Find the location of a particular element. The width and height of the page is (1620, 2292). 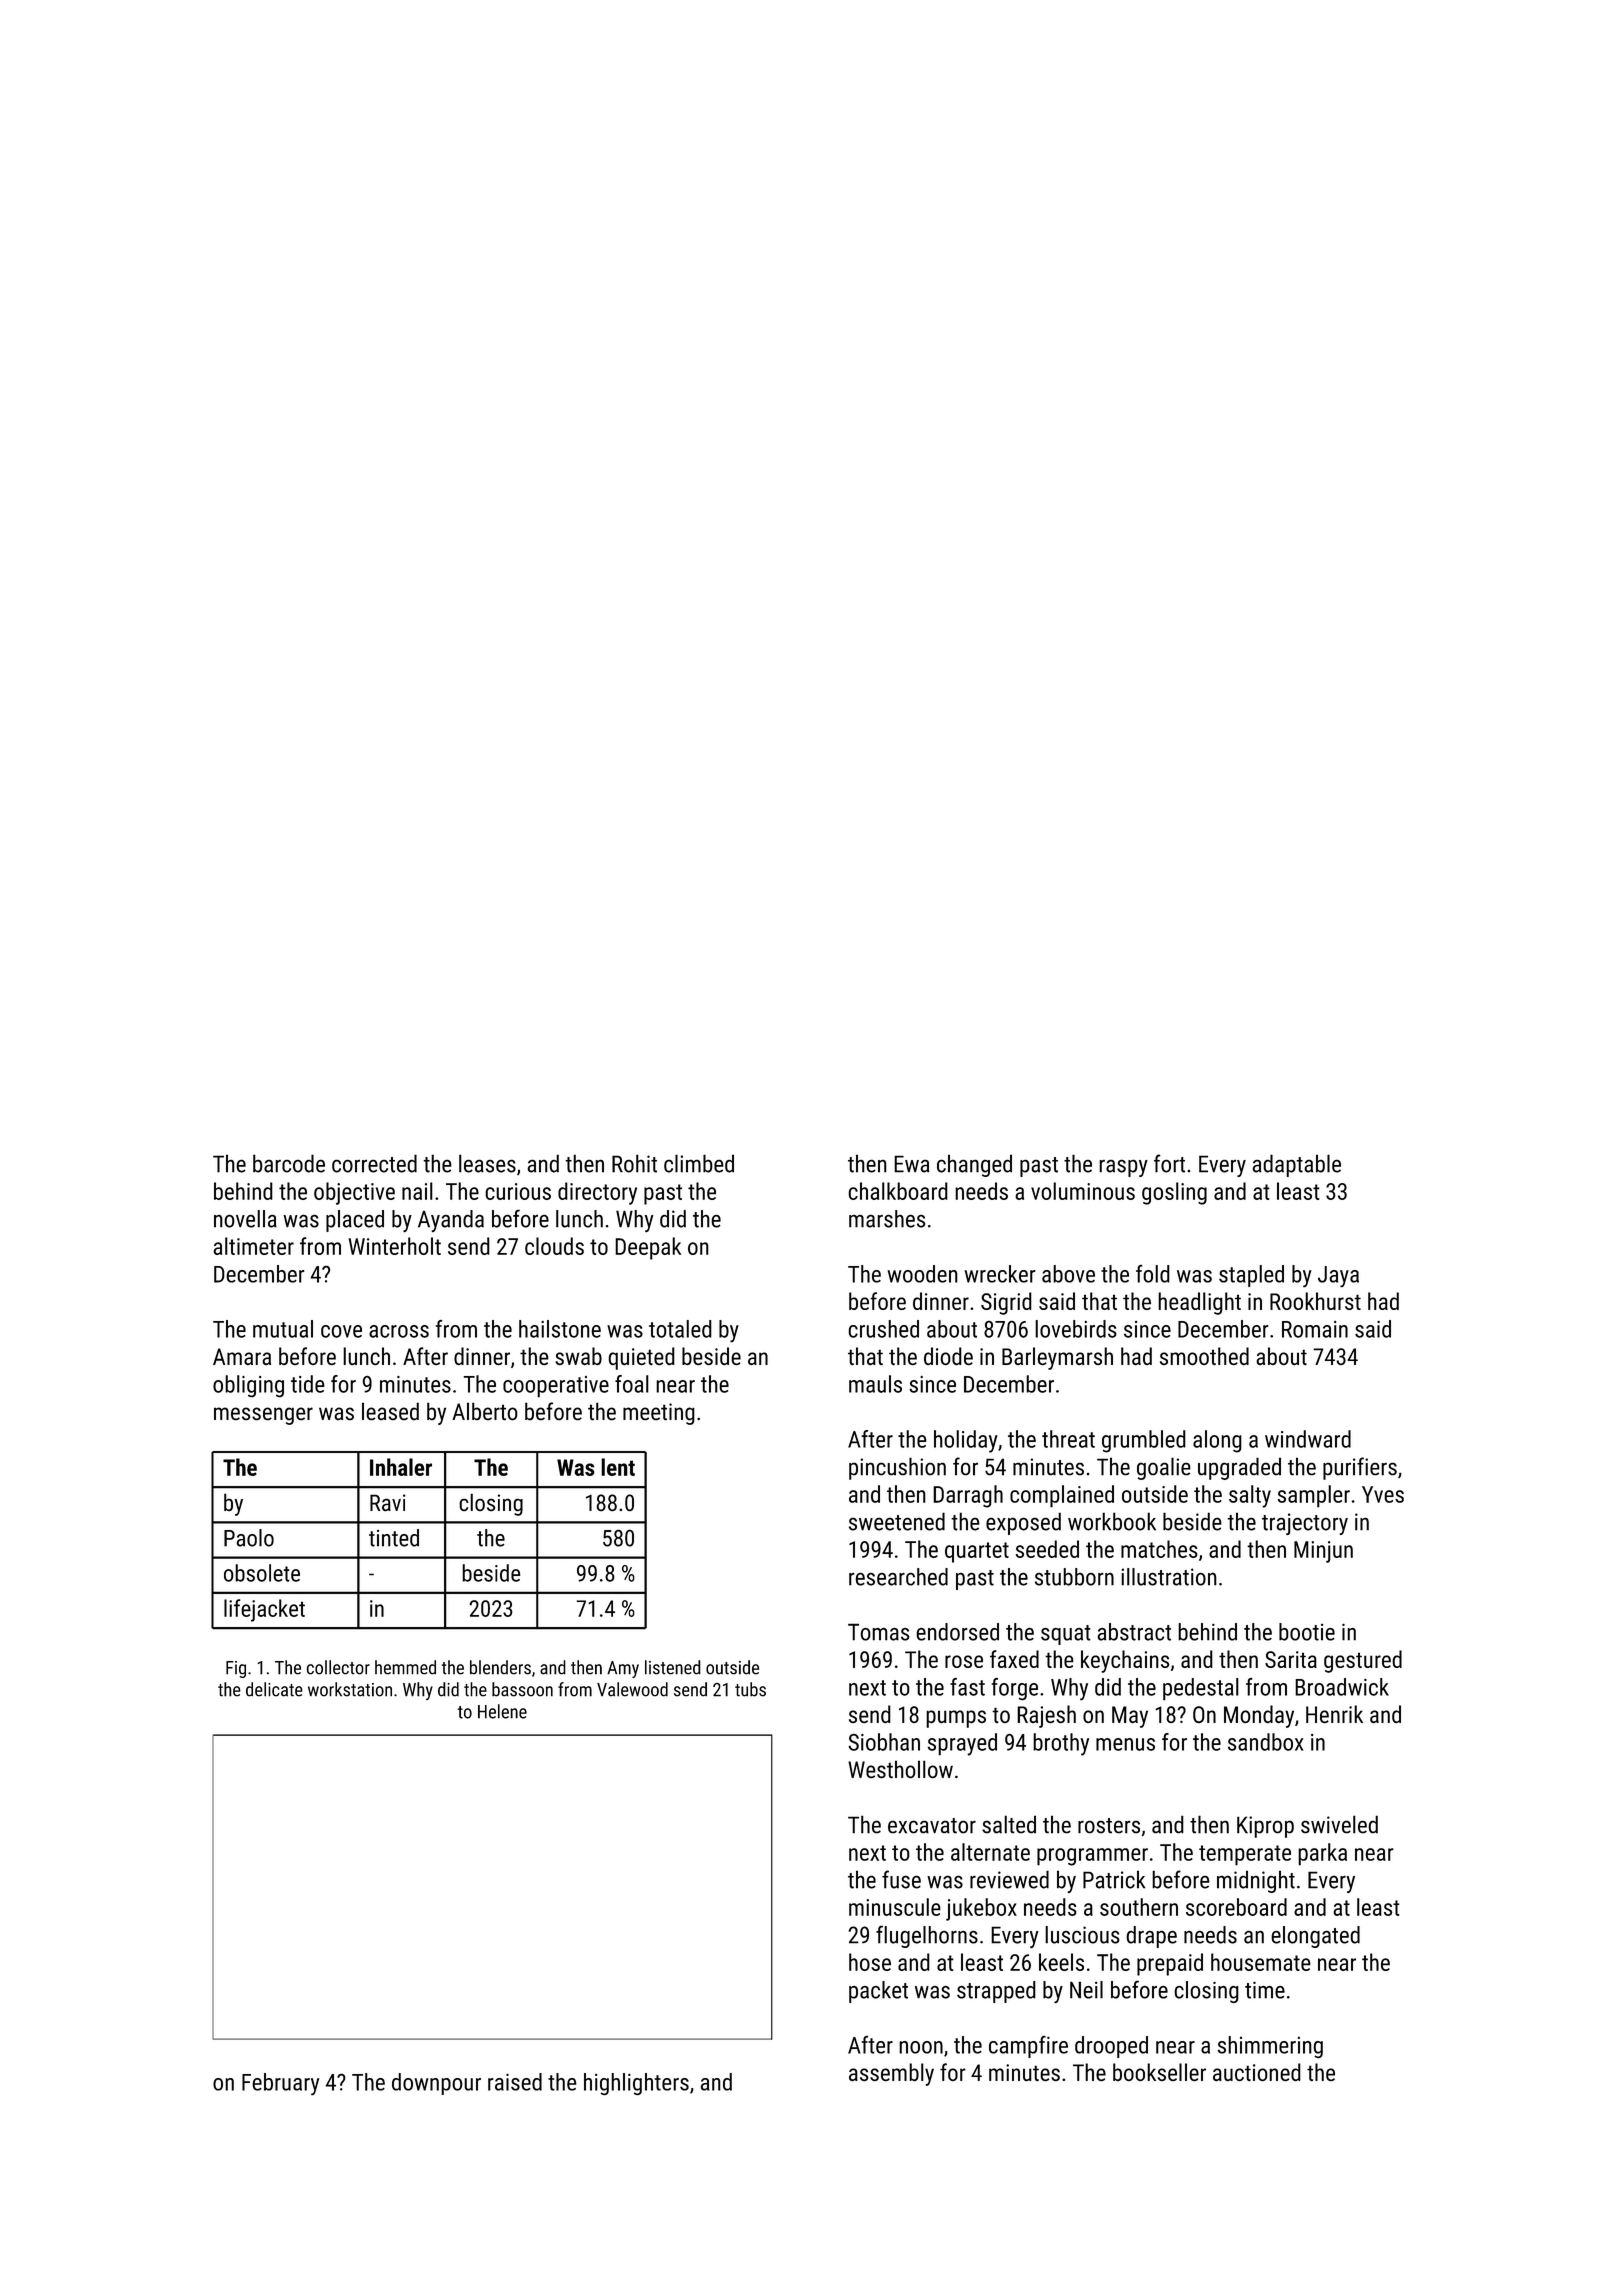

Rajesh is located at coordinates (1046, 1716).
